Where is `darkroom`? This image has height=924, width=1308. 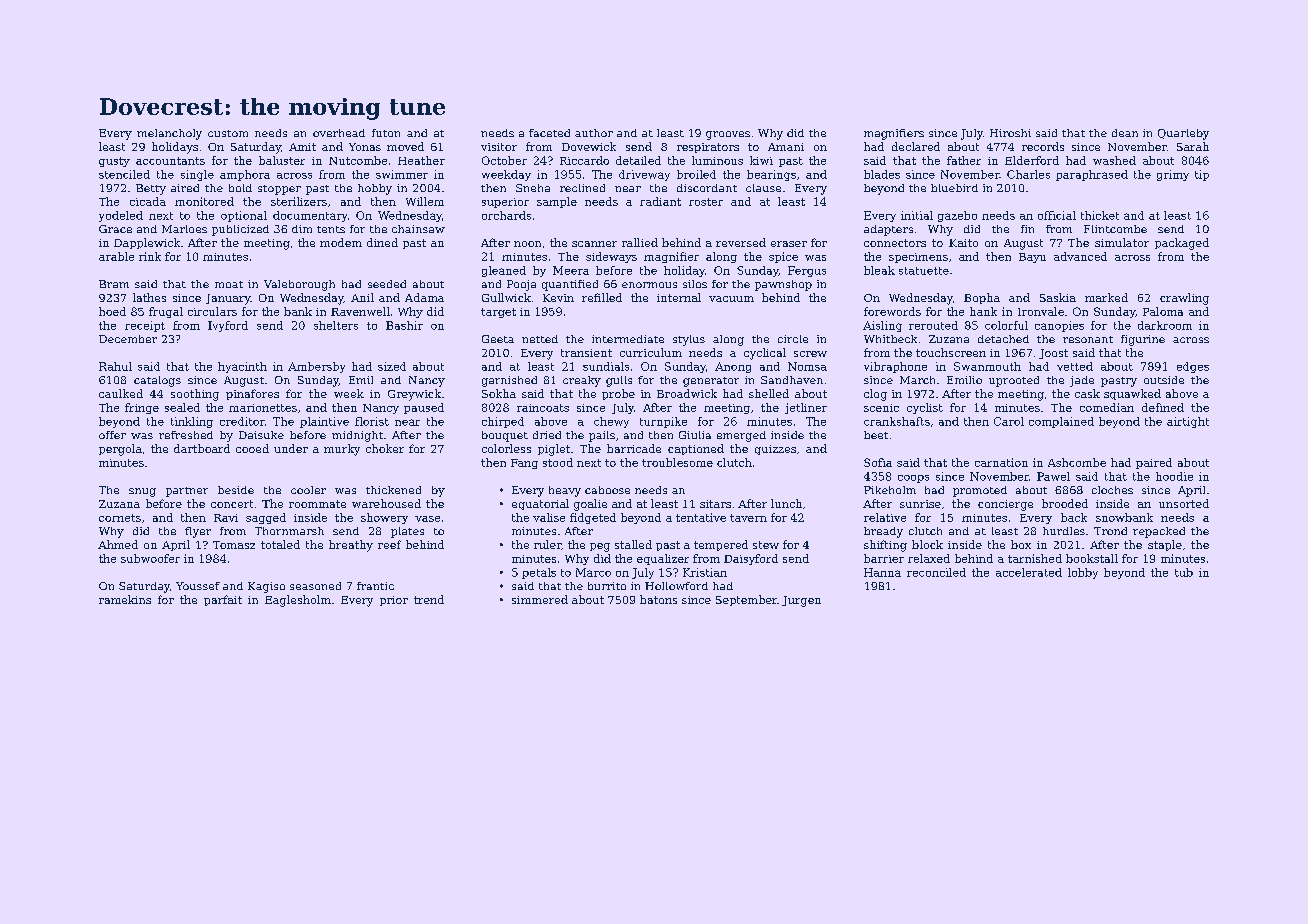 darkroom is located at coordinates (1165, 325).
